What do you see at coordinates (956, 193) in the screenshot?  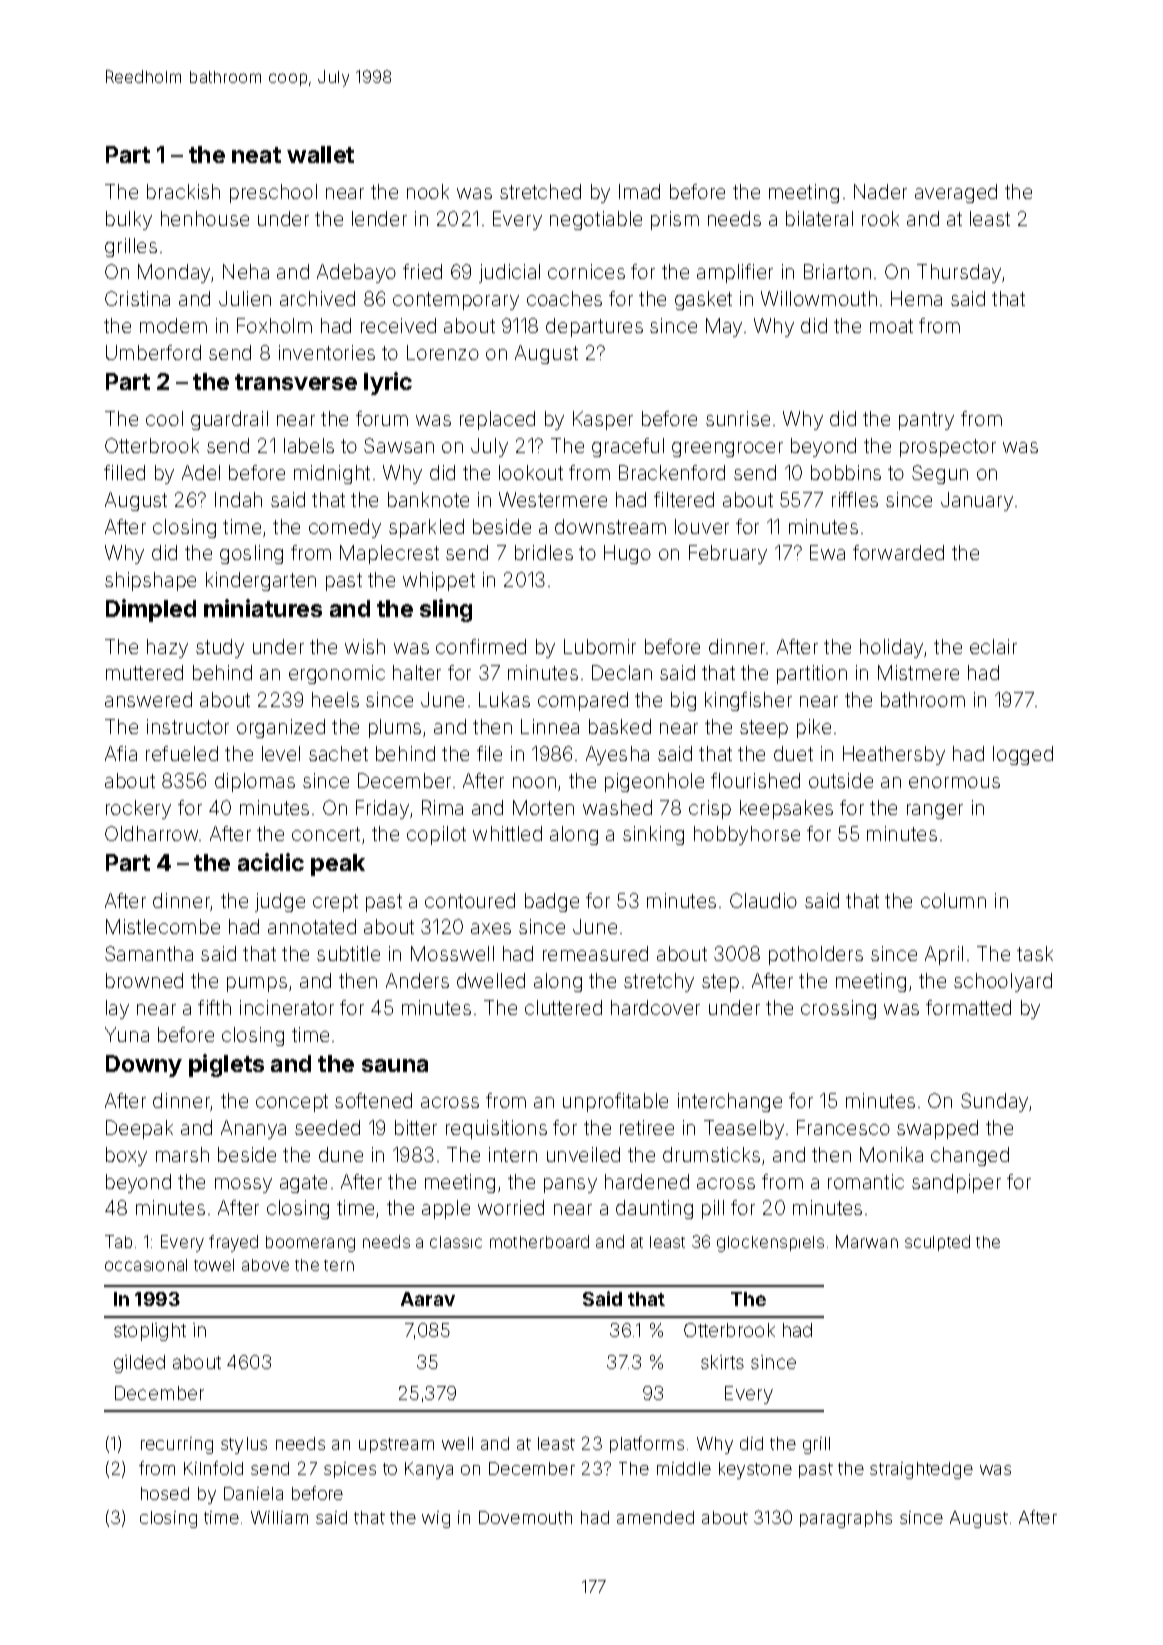 I see `averaged` at bounding box center [956, 193].
